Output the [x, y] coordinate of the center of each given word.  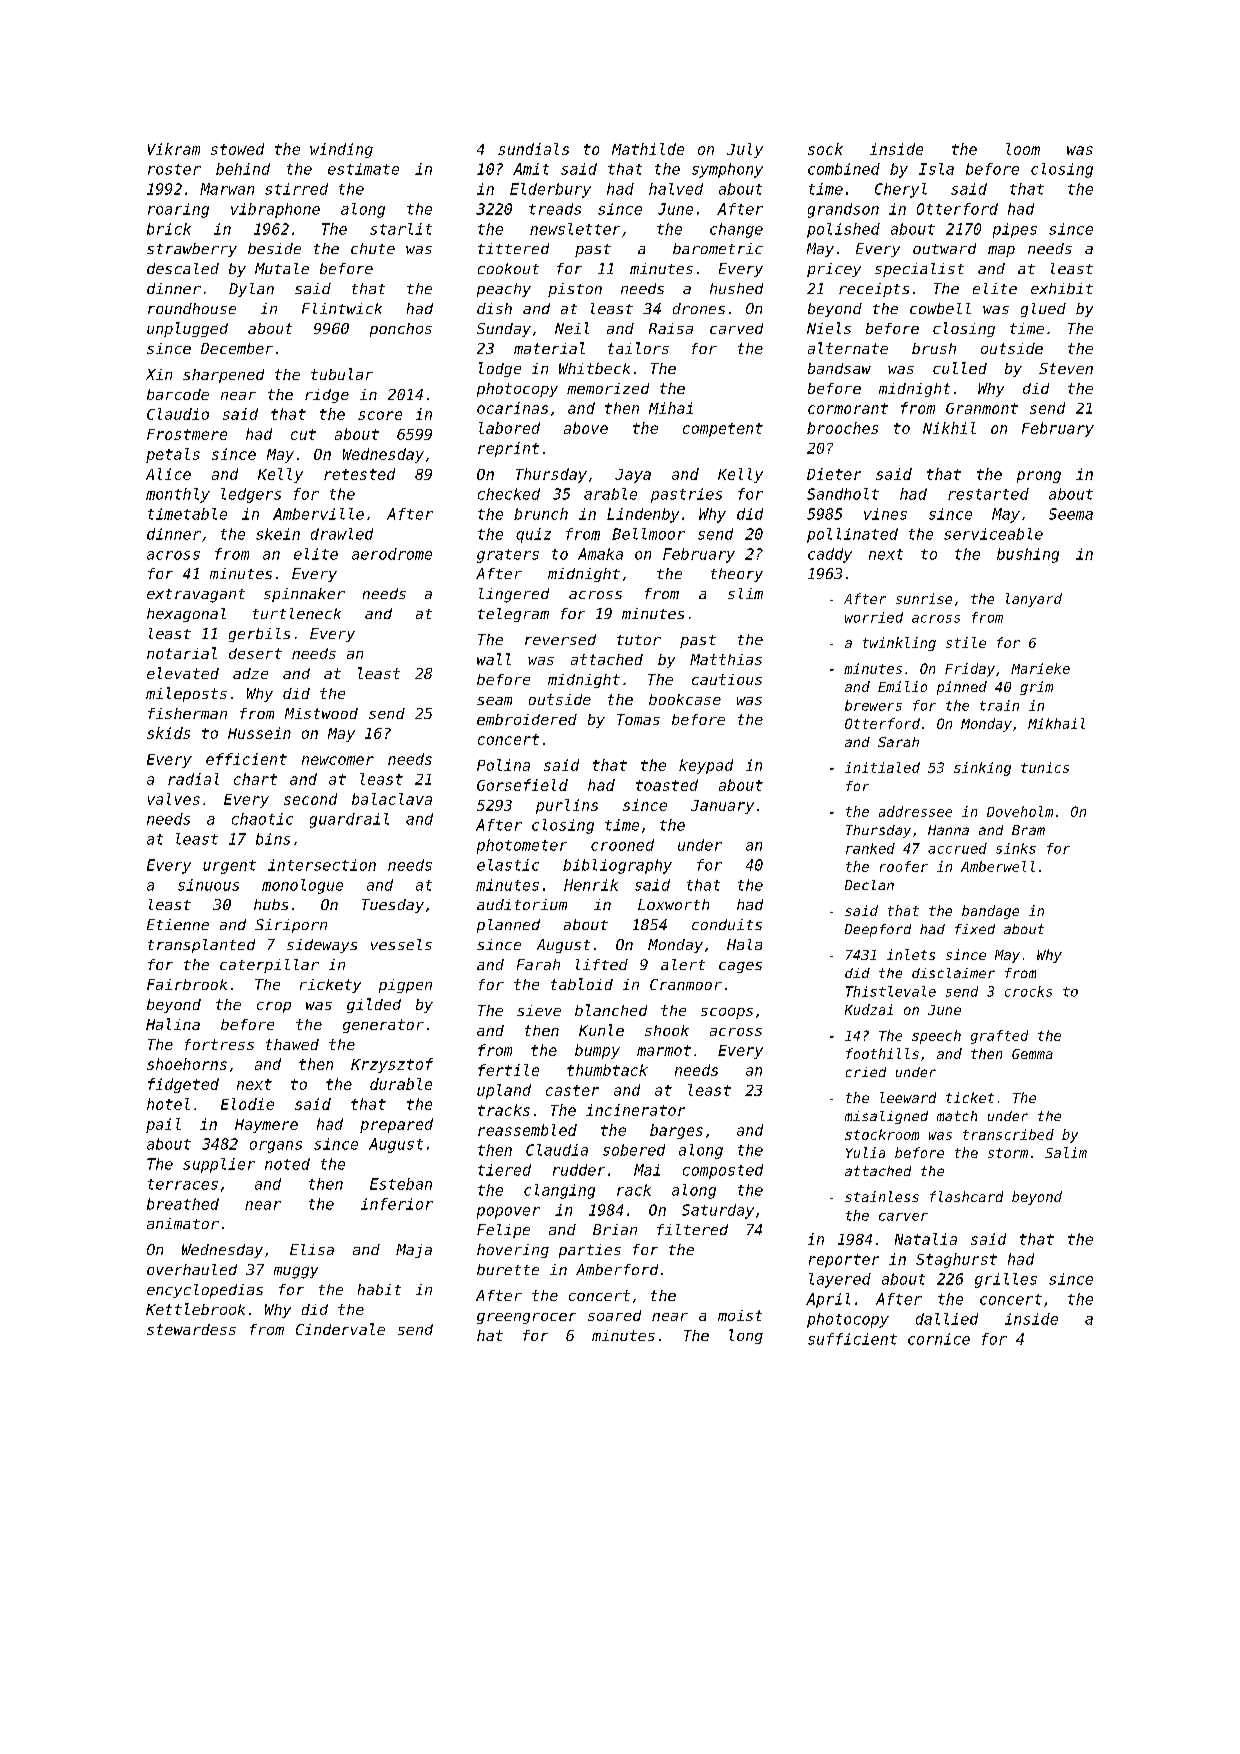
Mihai [671, 408]
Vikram [174, 149]
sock [825, 149]
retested [359, 474]
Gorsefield [522, 785]
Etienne [178, 924]
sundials [533, 149]
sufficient [852, 1339]
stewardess [191, 1329]
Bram [1028, 830]
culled [960, 368]
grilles [1006, 1280]
